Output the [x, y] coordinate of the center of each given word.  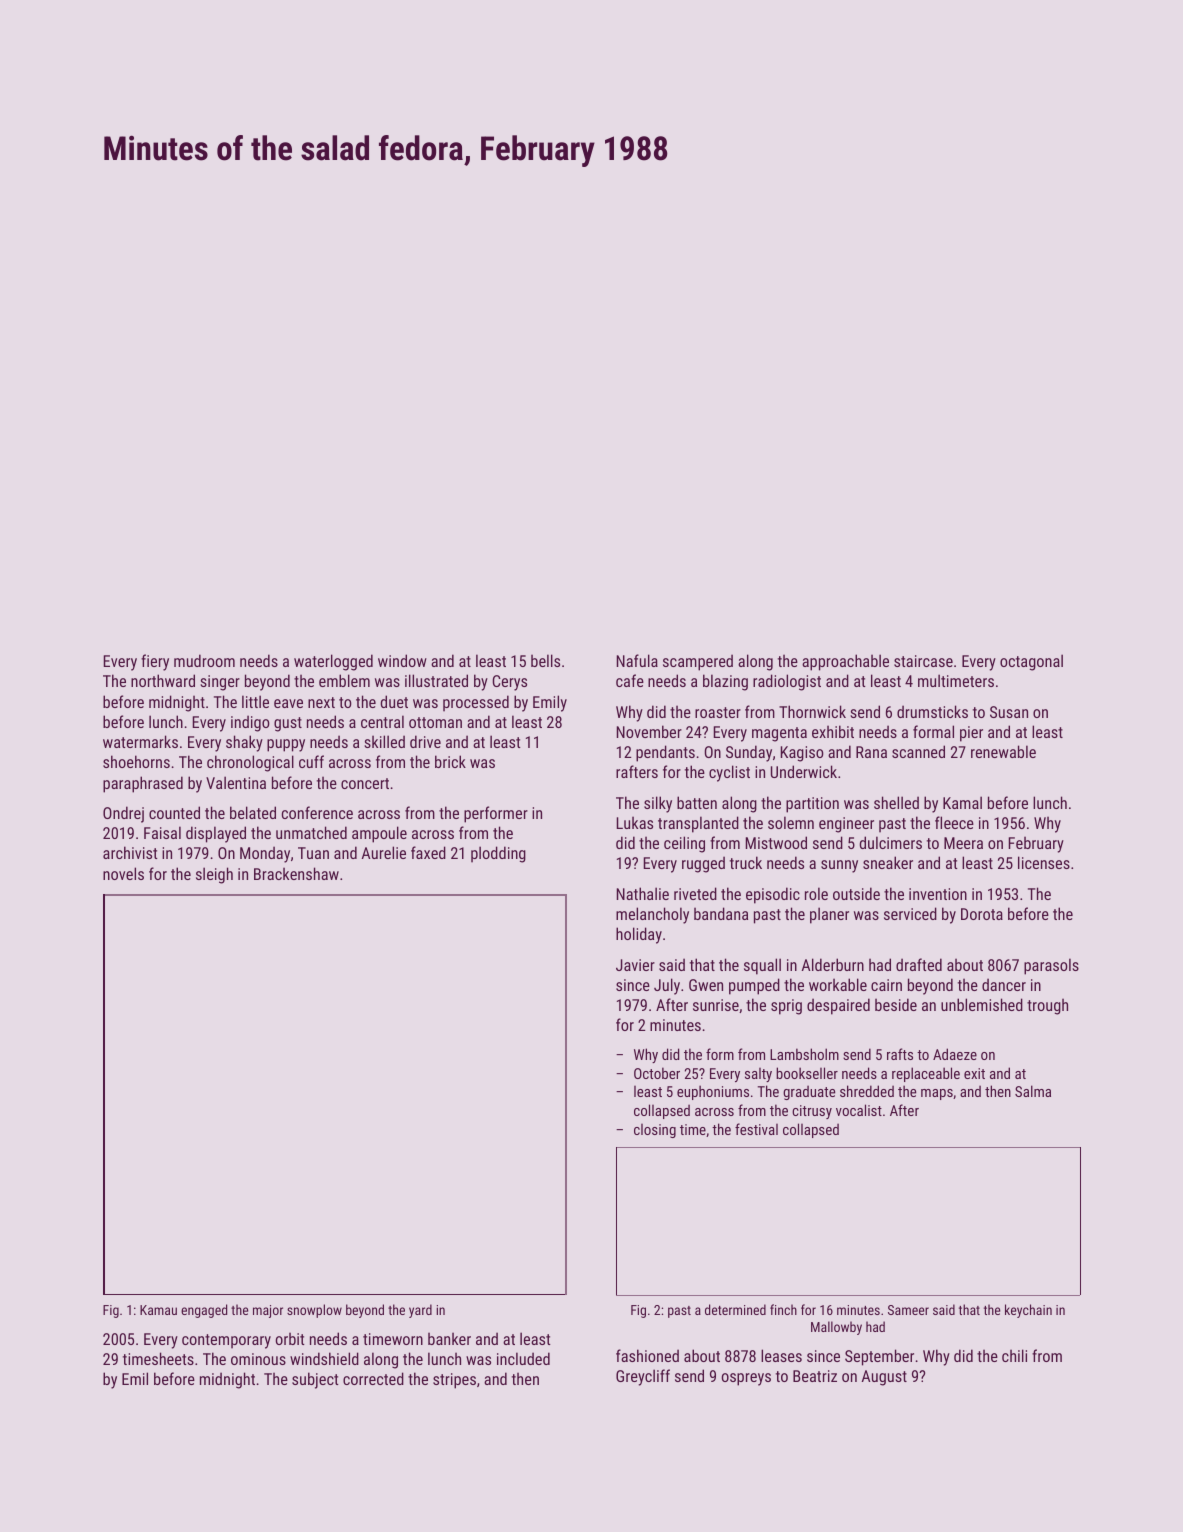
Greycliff [643, 1377]
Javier [635, 965]
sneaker [888, 862]
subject [315, 1380]
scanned [918, 751]
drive [425, 741]
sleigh [214, 875]
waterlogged [333, 662]
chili [1014, 1355]
